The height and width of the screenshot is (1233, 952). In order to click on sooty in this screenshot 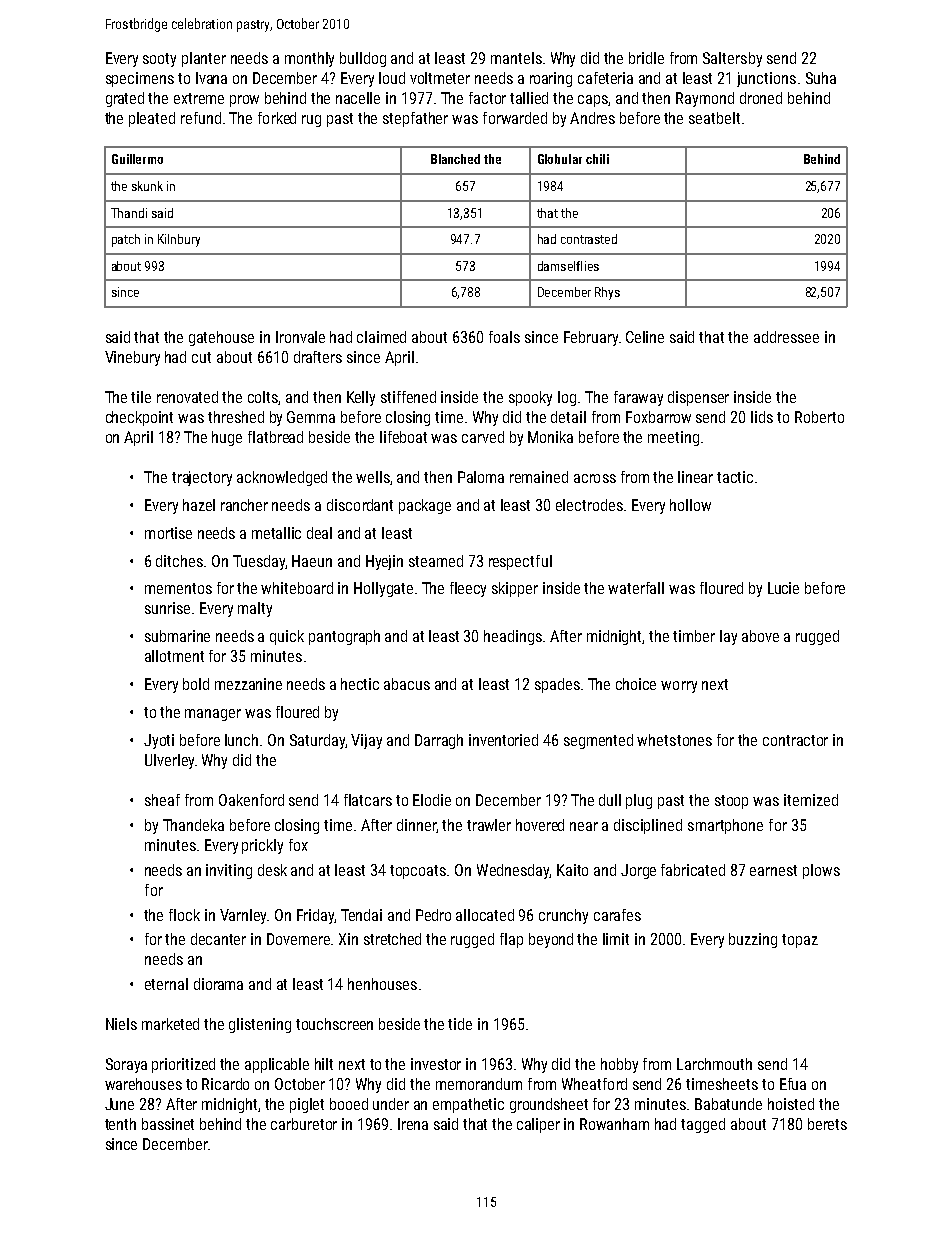, I will do `click(159, 60)`.
